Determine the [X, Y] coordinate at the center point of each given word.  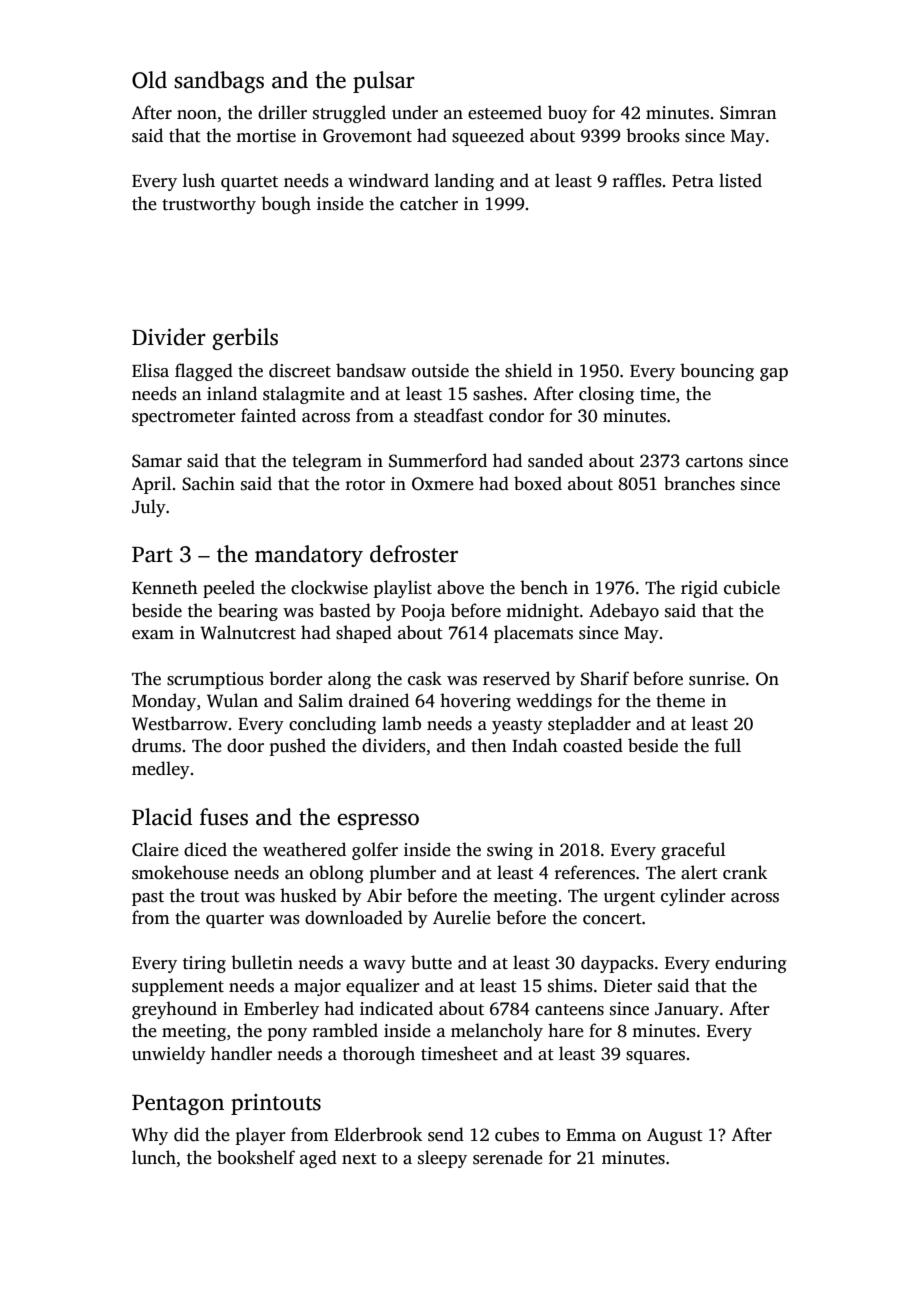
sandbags [219, 82]
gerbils [245, 339]
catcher [429, 203]
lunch [154, 1157]
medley [161, 770]
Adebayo [624, 612]
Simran [748, 113]
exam [153, 635]
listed [740, 180]
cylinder [693, 897]
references [595, 872]
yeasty [517, 726]
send [446, 1134]
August [675, 1136]
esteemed [505, 112]
